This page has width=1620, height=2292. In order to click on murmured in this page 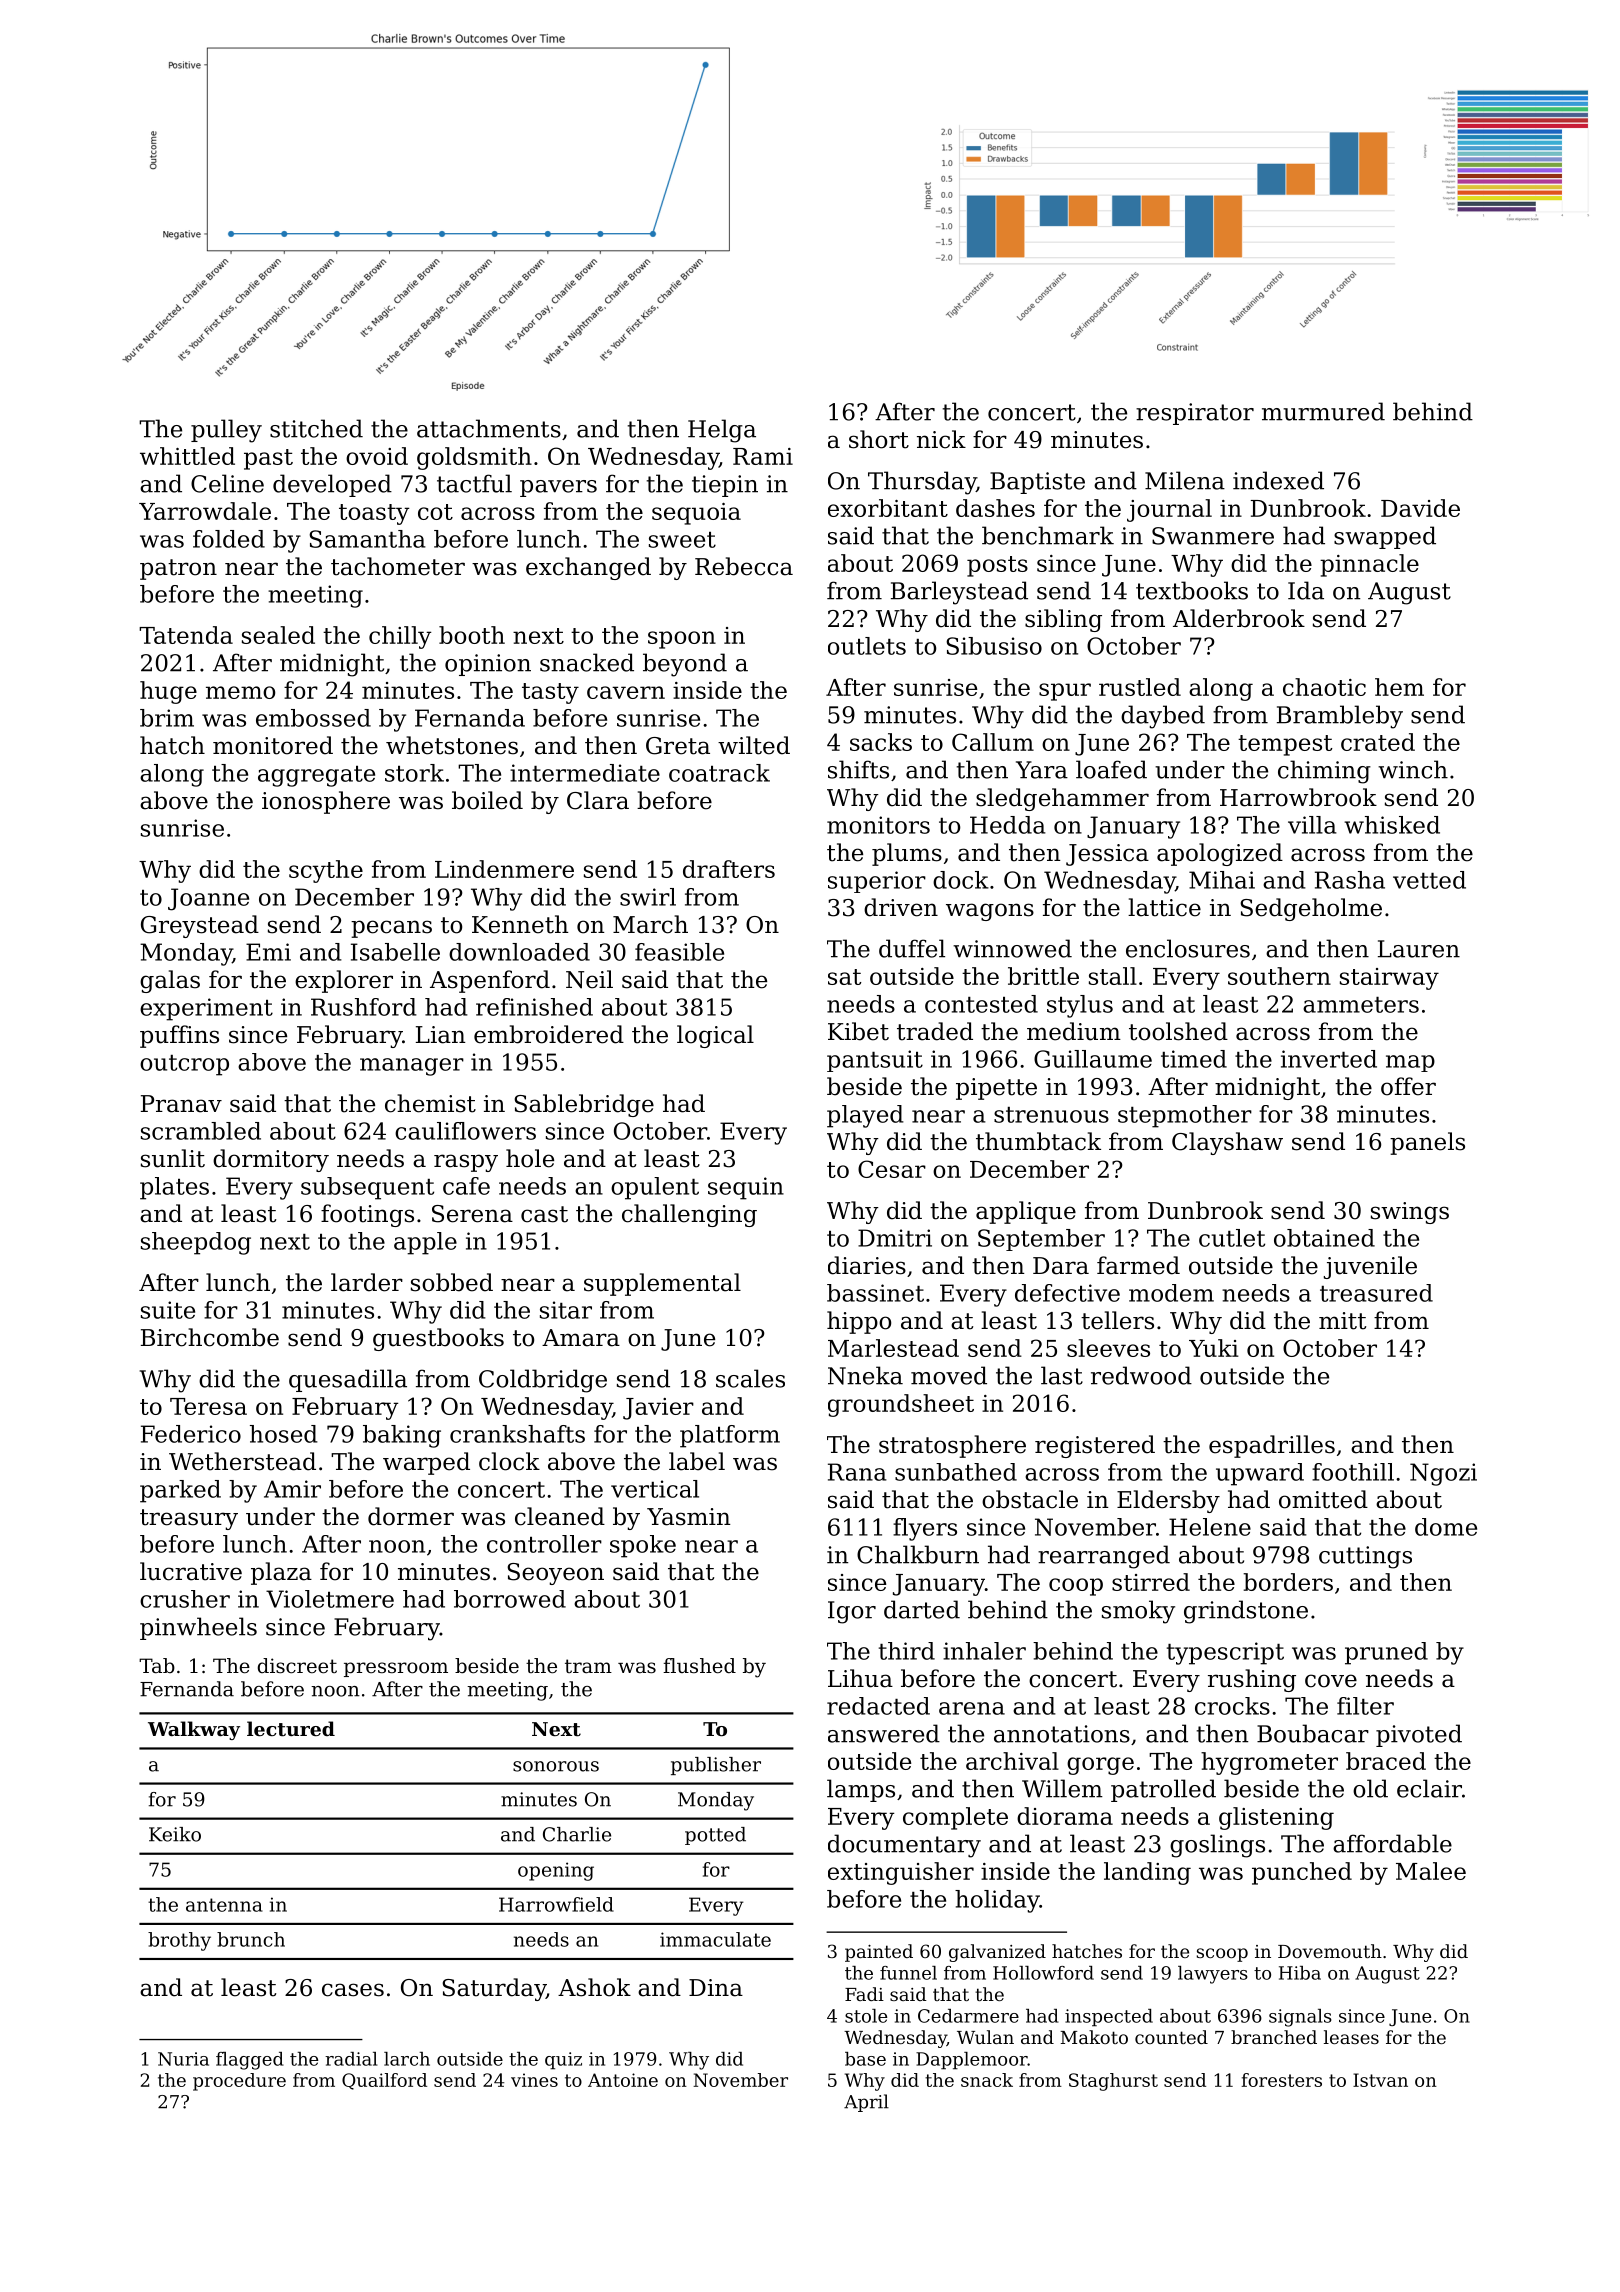, I will do `click(1323, 411)`.
